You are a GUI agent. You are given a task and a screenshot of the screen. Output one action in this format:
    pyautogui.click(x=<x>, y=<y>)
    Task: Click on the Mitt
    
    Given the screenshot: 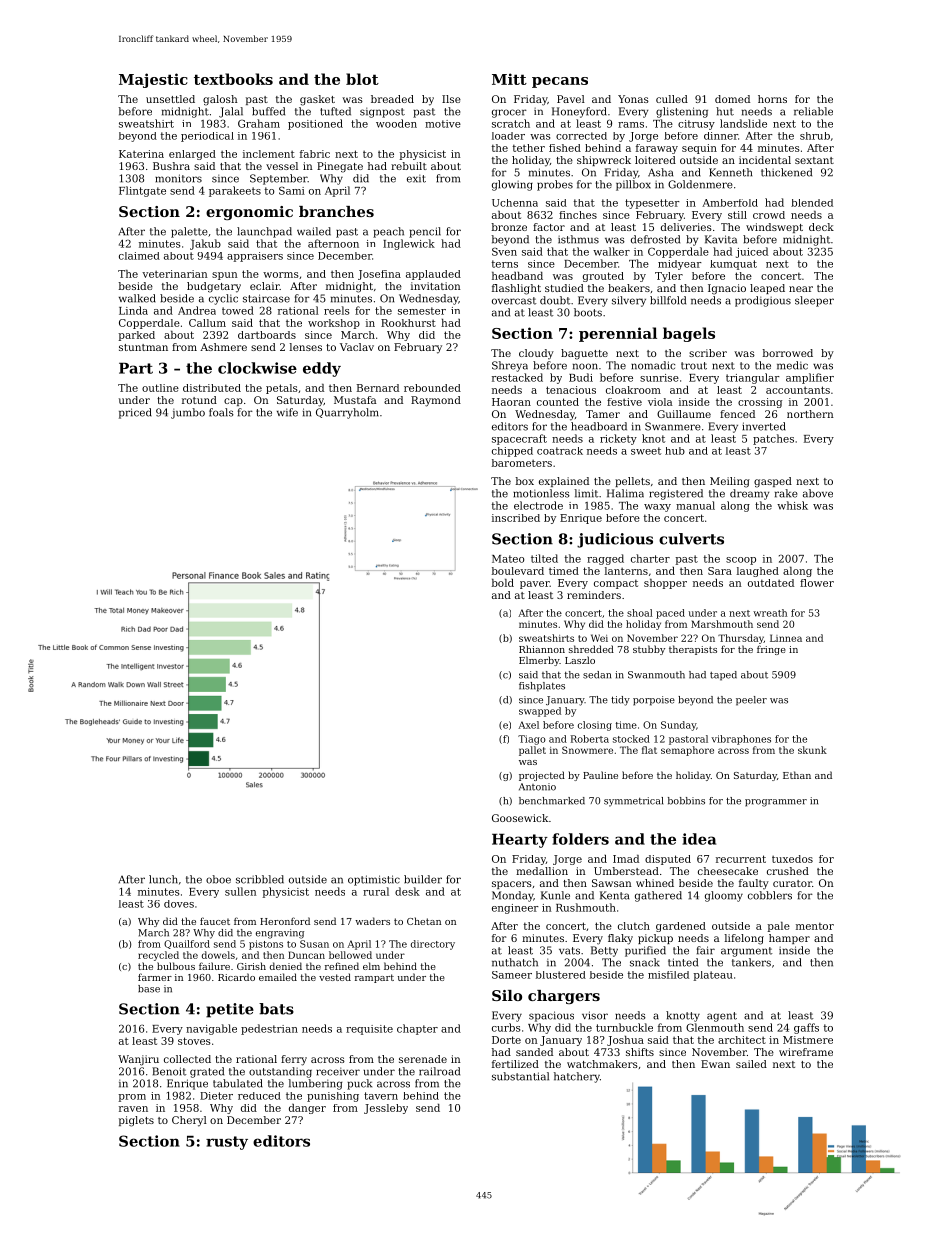 What is the action you would take?
    pyautogui.click(x=509, y=79)
